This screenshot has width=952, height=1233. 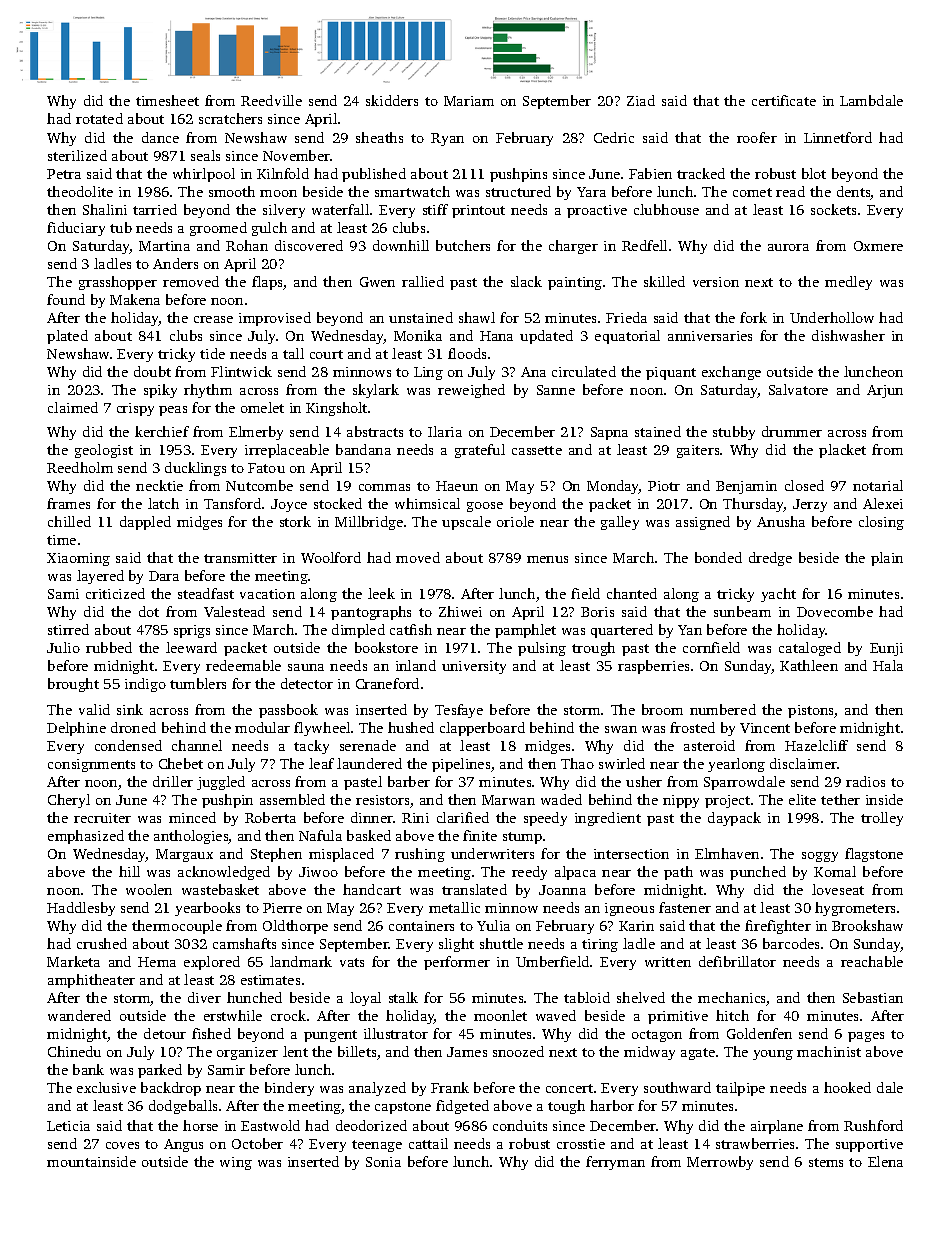 What do you see at coordinates (854, 193) in the screenshot?
I see `dents` at bounding box center [854, 193].
